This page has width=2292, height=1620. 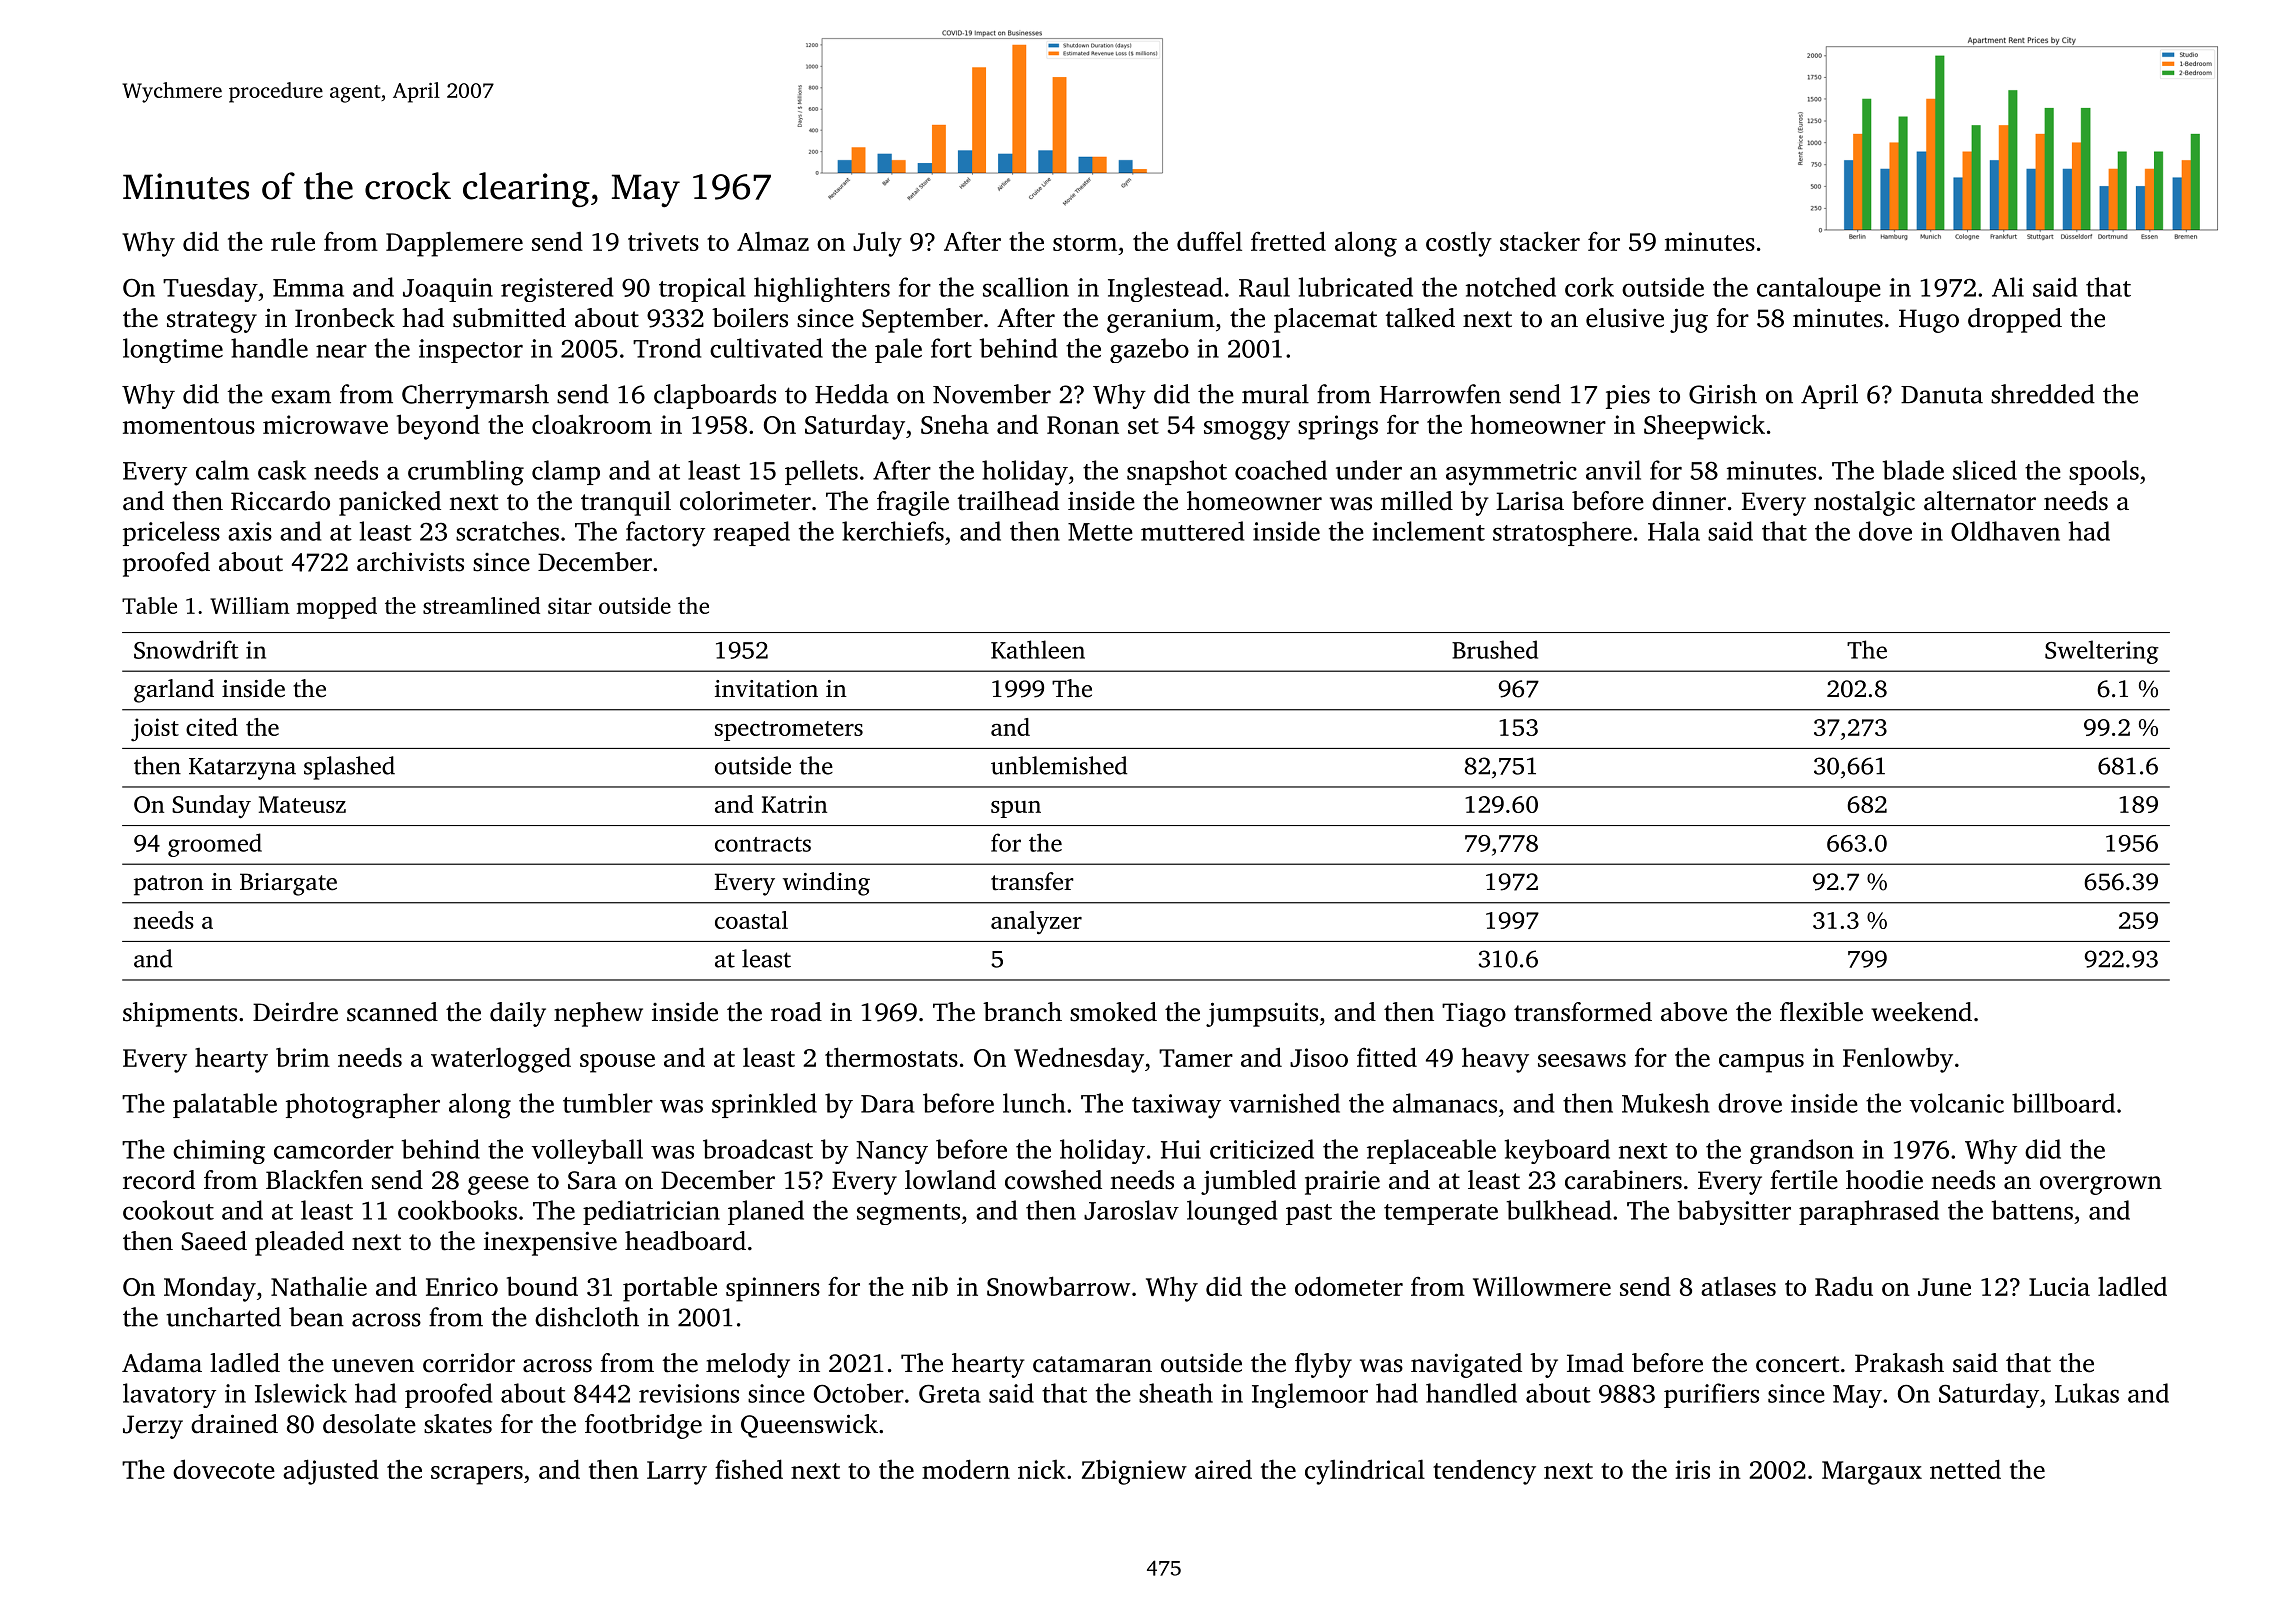 I want to click on Tiago, so click(x=1474, y=1015).
